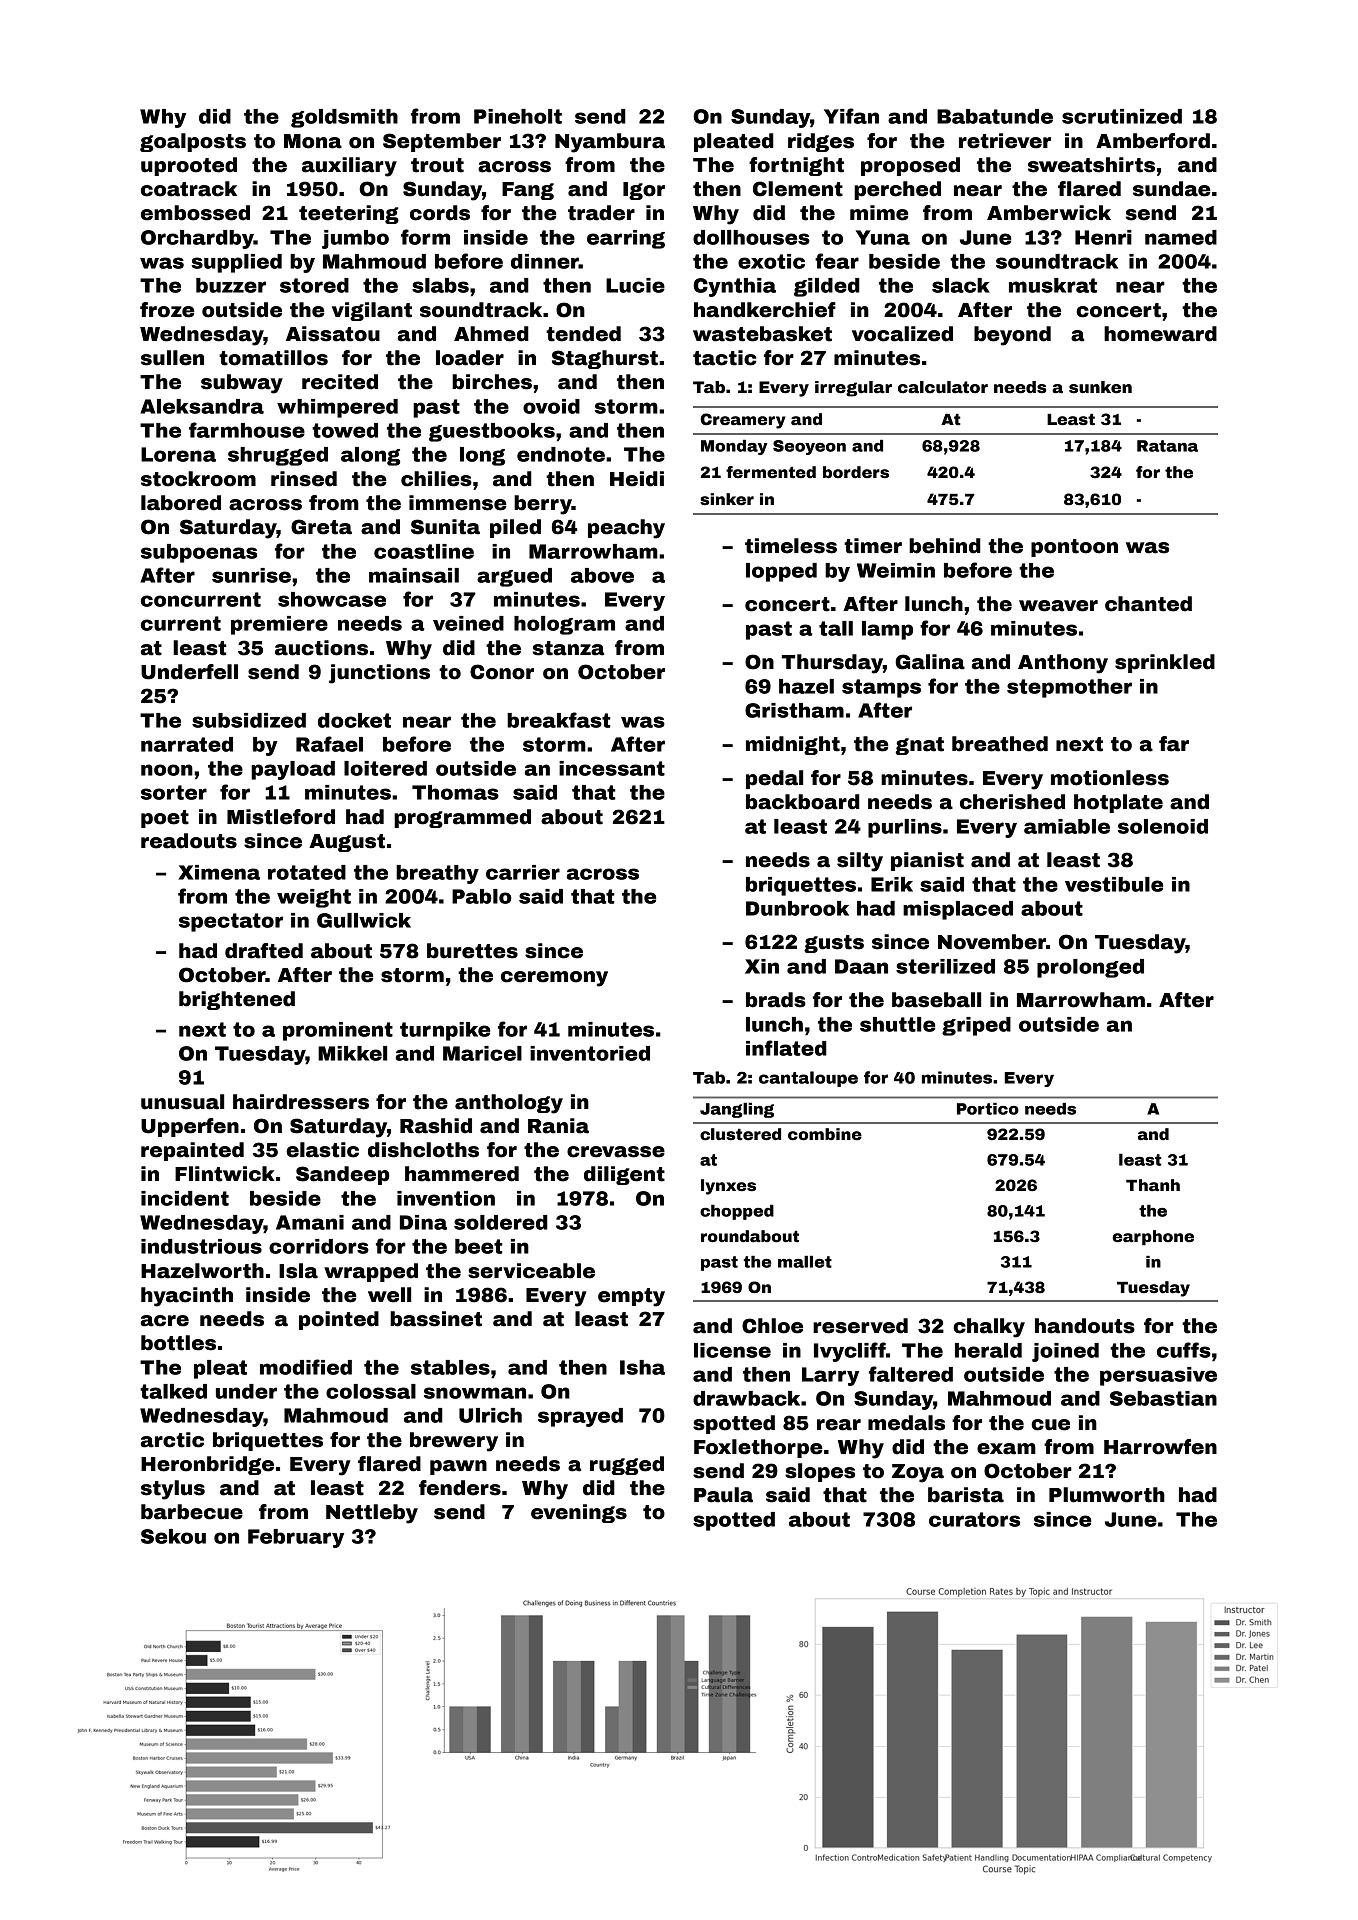 Image resolution: width=1358 pixels, height=1920 pixels. What do you see at coordinates (610, 143) in the screenshot?
I see `Nyambura` at bounding box center [610, 143].
